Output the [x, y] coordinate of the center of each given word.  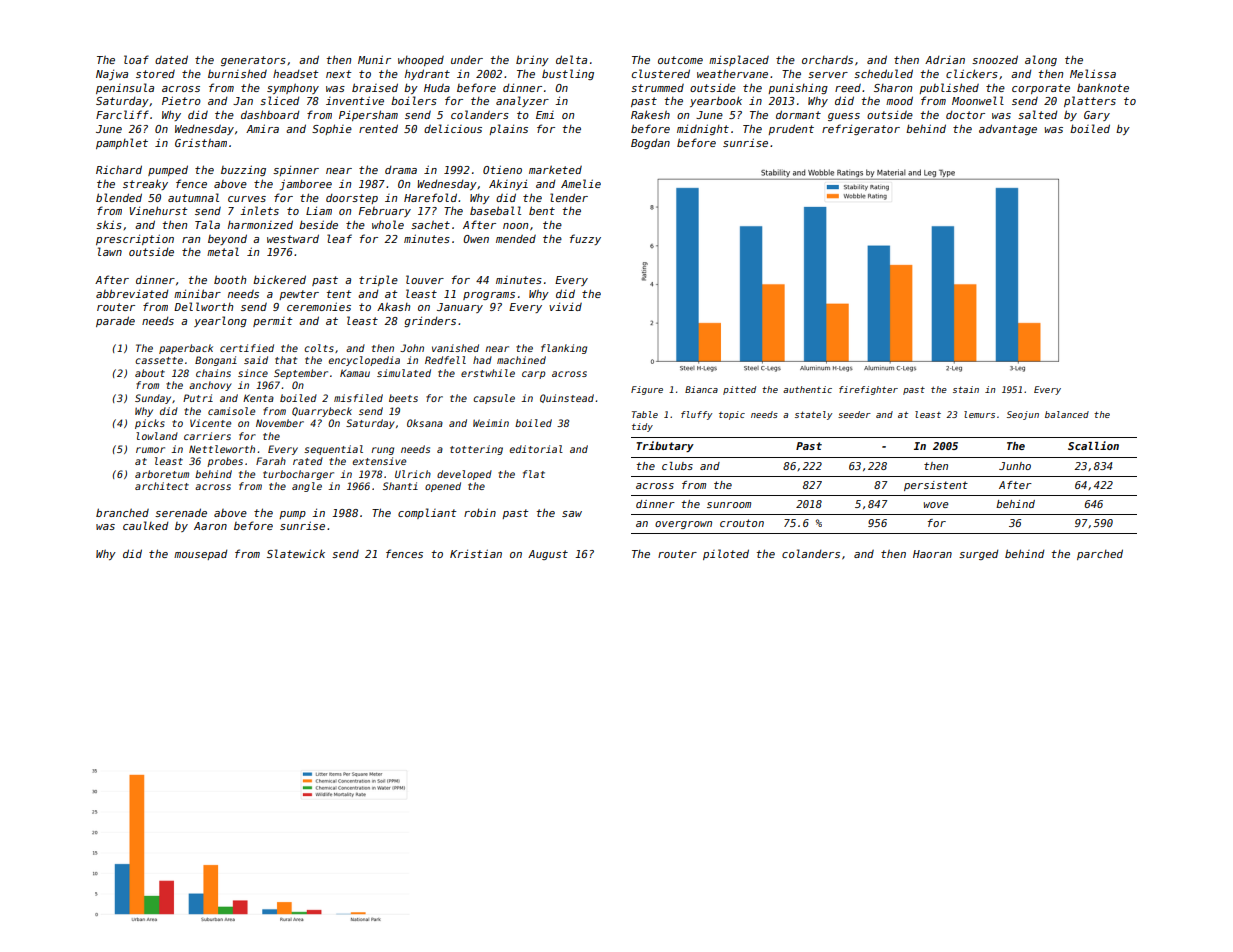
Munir [374, 59]
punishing [798, 88]
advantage [1008, 129]
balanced [1067, 414]
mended [516, 239]
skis [109, 224]
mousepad [201, 554]
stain [966, 389]
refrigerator [861, 129]
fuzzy [585, 239]
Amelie [581, 183]
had [482, 360]
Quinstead [567, 398]
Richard [119, 169]
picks [150, 424]
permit [273, 322]
